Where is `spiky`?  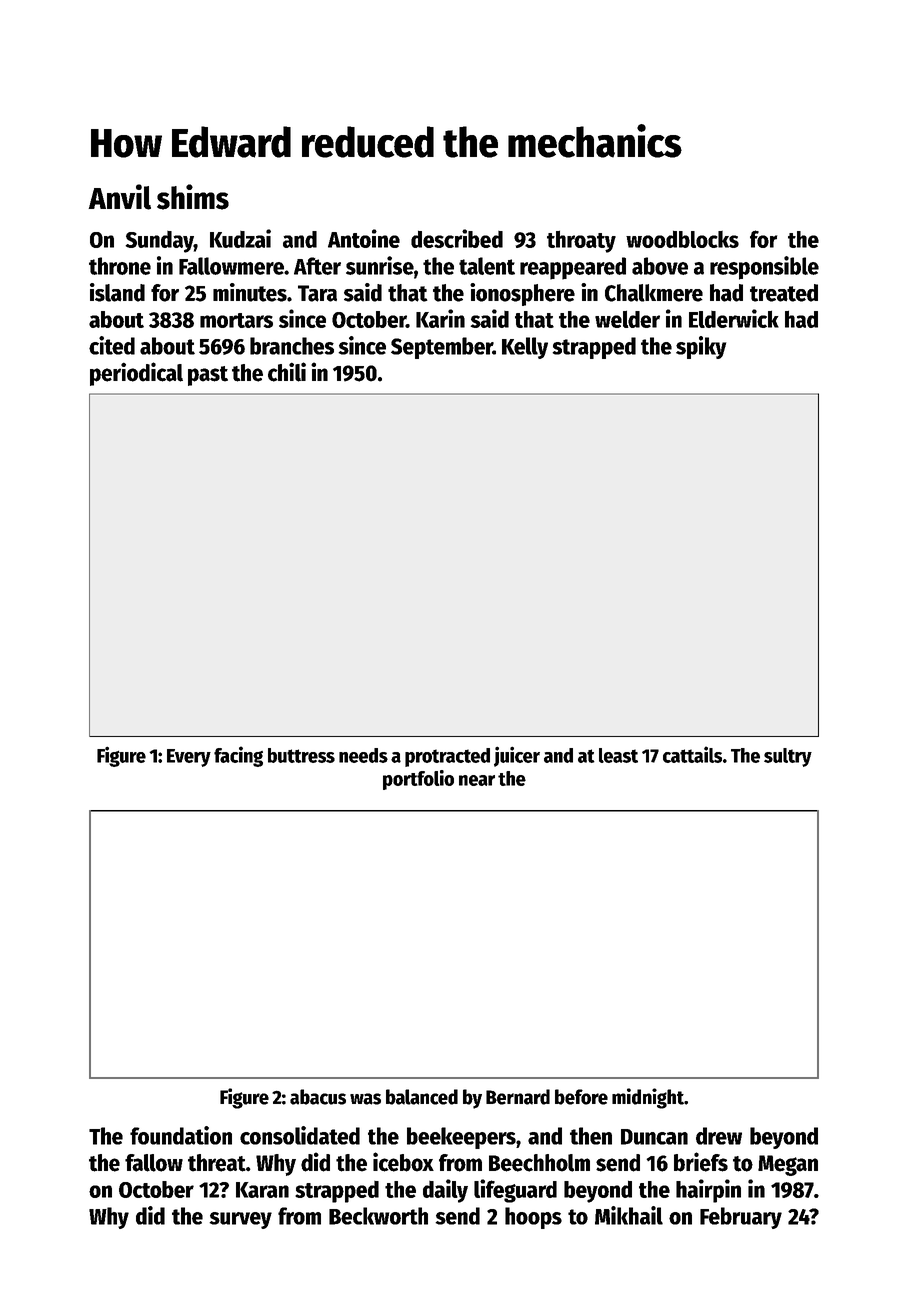
spiky is located at coordinates (701, 347).
